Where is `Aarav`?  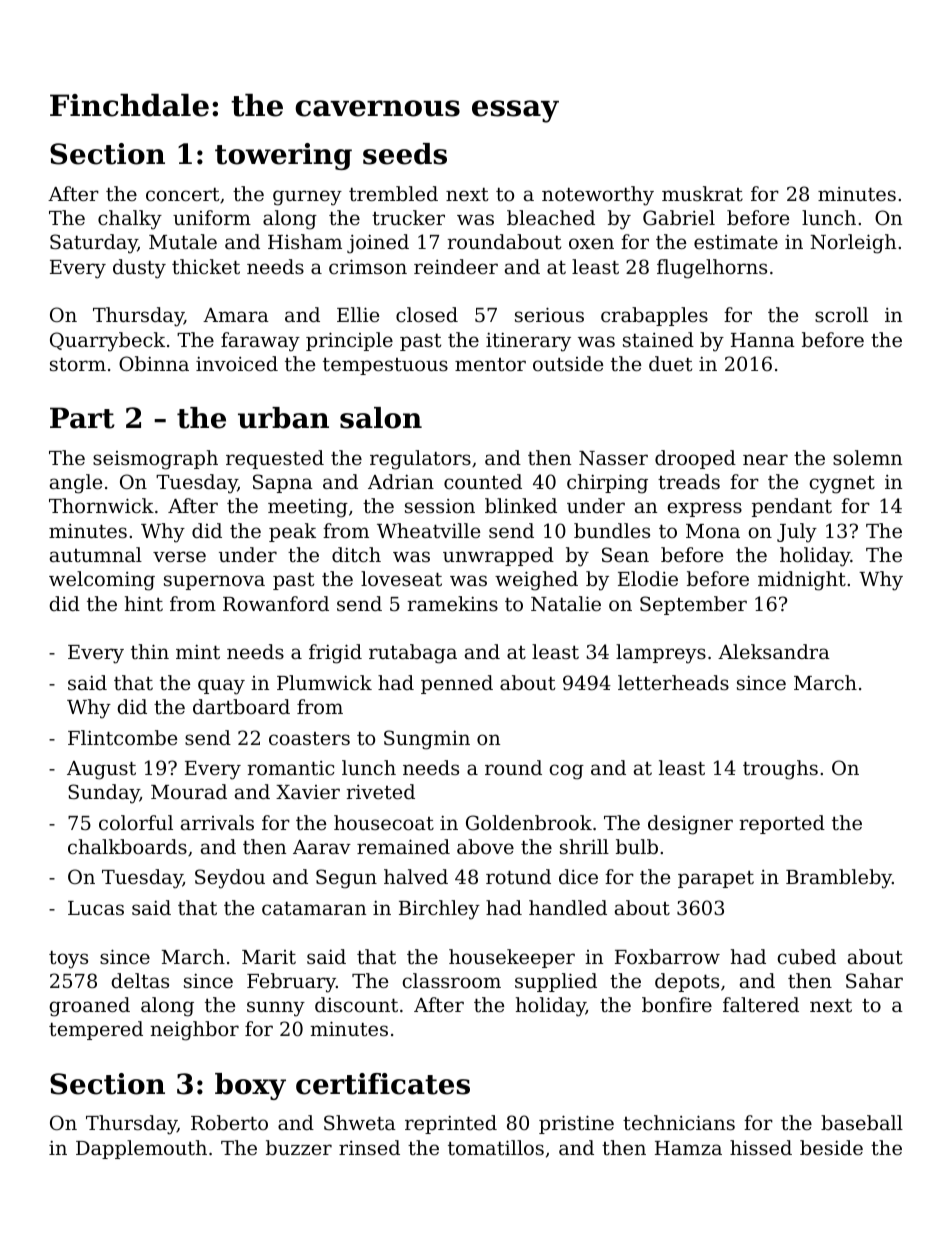
Aarav is located at coordinates (322, 847).
